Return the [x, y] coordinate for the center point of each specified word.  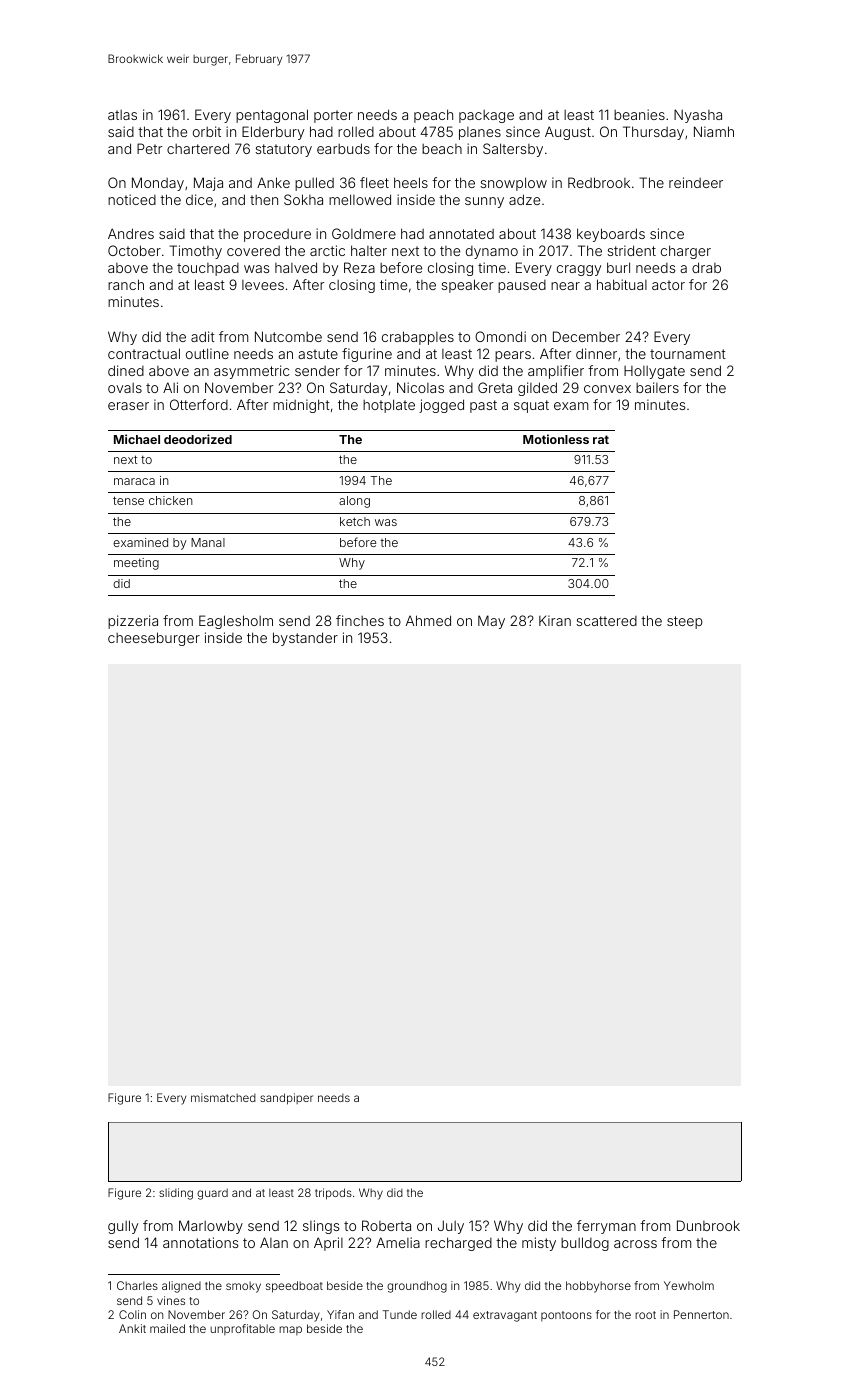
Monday [158, 184]
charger [686, 252]
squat [531, 406]
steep [685, 622]
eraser [128, 406]
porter [333, 116]
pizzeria [133, 622]
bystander [305, 639]
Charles [137, 1285]
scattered [606, 621]
